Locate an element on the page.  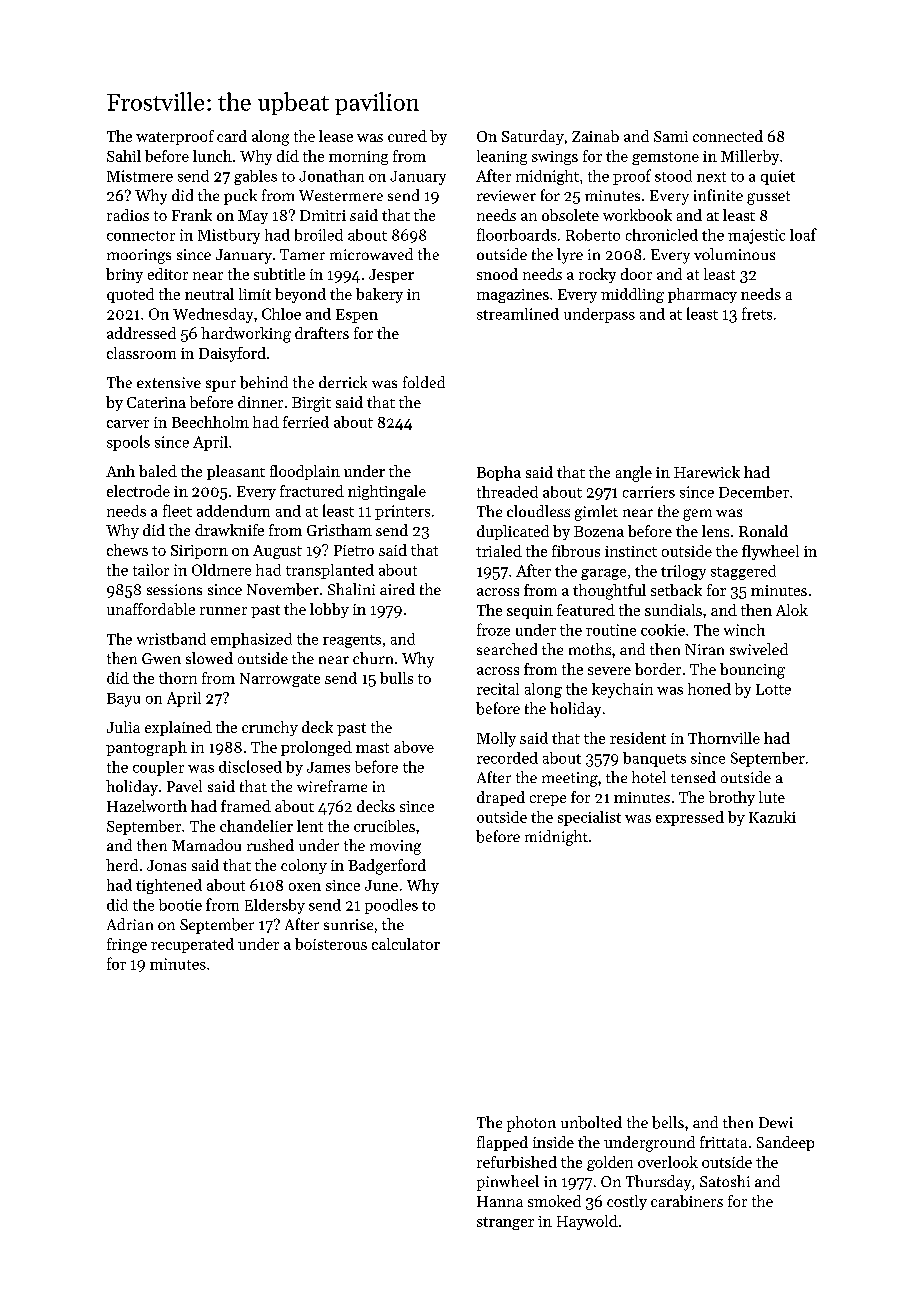
radios is located at coordinates (128, 215).
